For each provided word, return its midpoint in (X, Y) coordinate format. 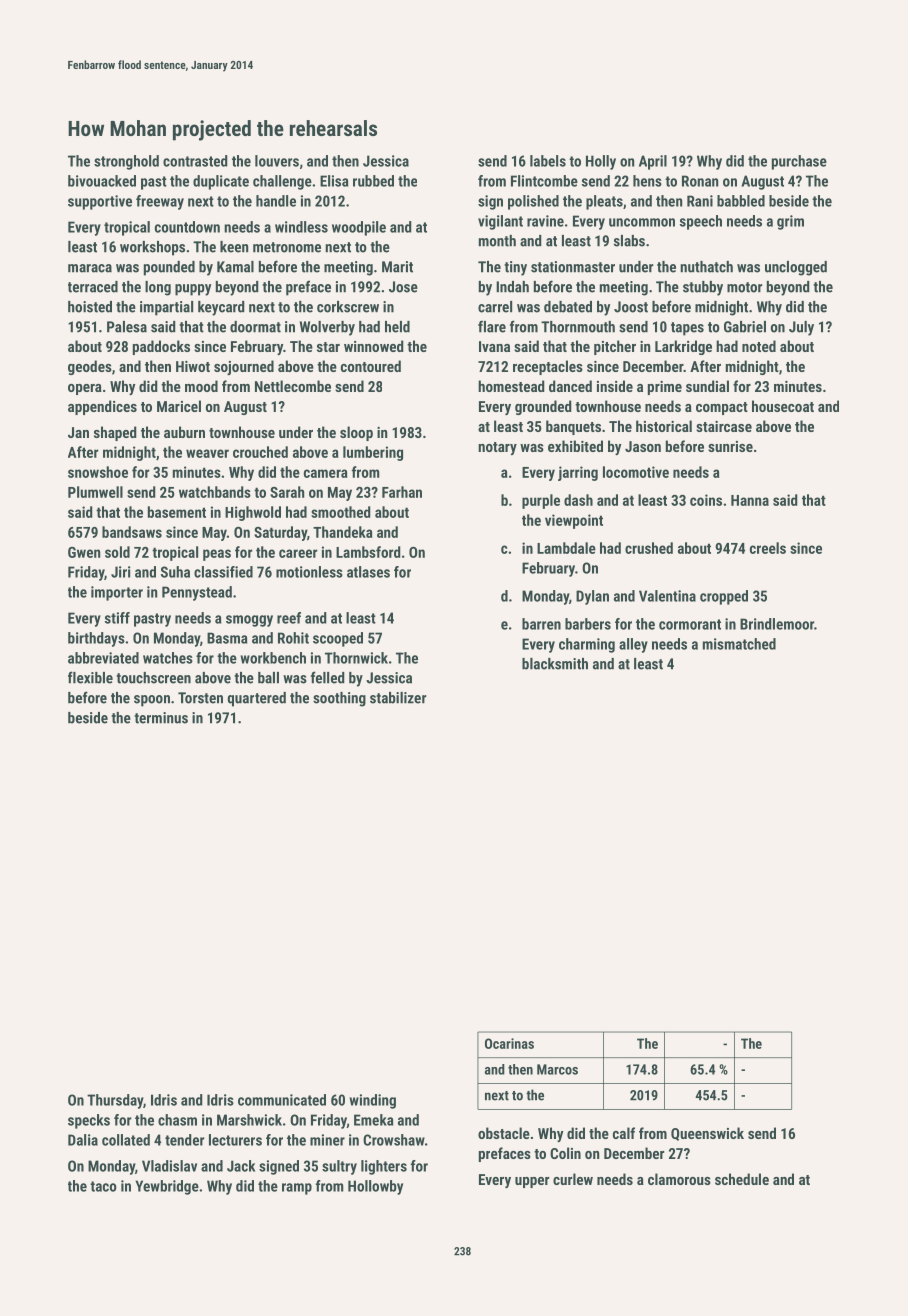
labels (548, 161)
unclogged (796, 268)
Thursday (115, 1101)
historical (664, 426)
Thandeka (343, 532)
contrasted (195, 161)
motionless (309, 572)
